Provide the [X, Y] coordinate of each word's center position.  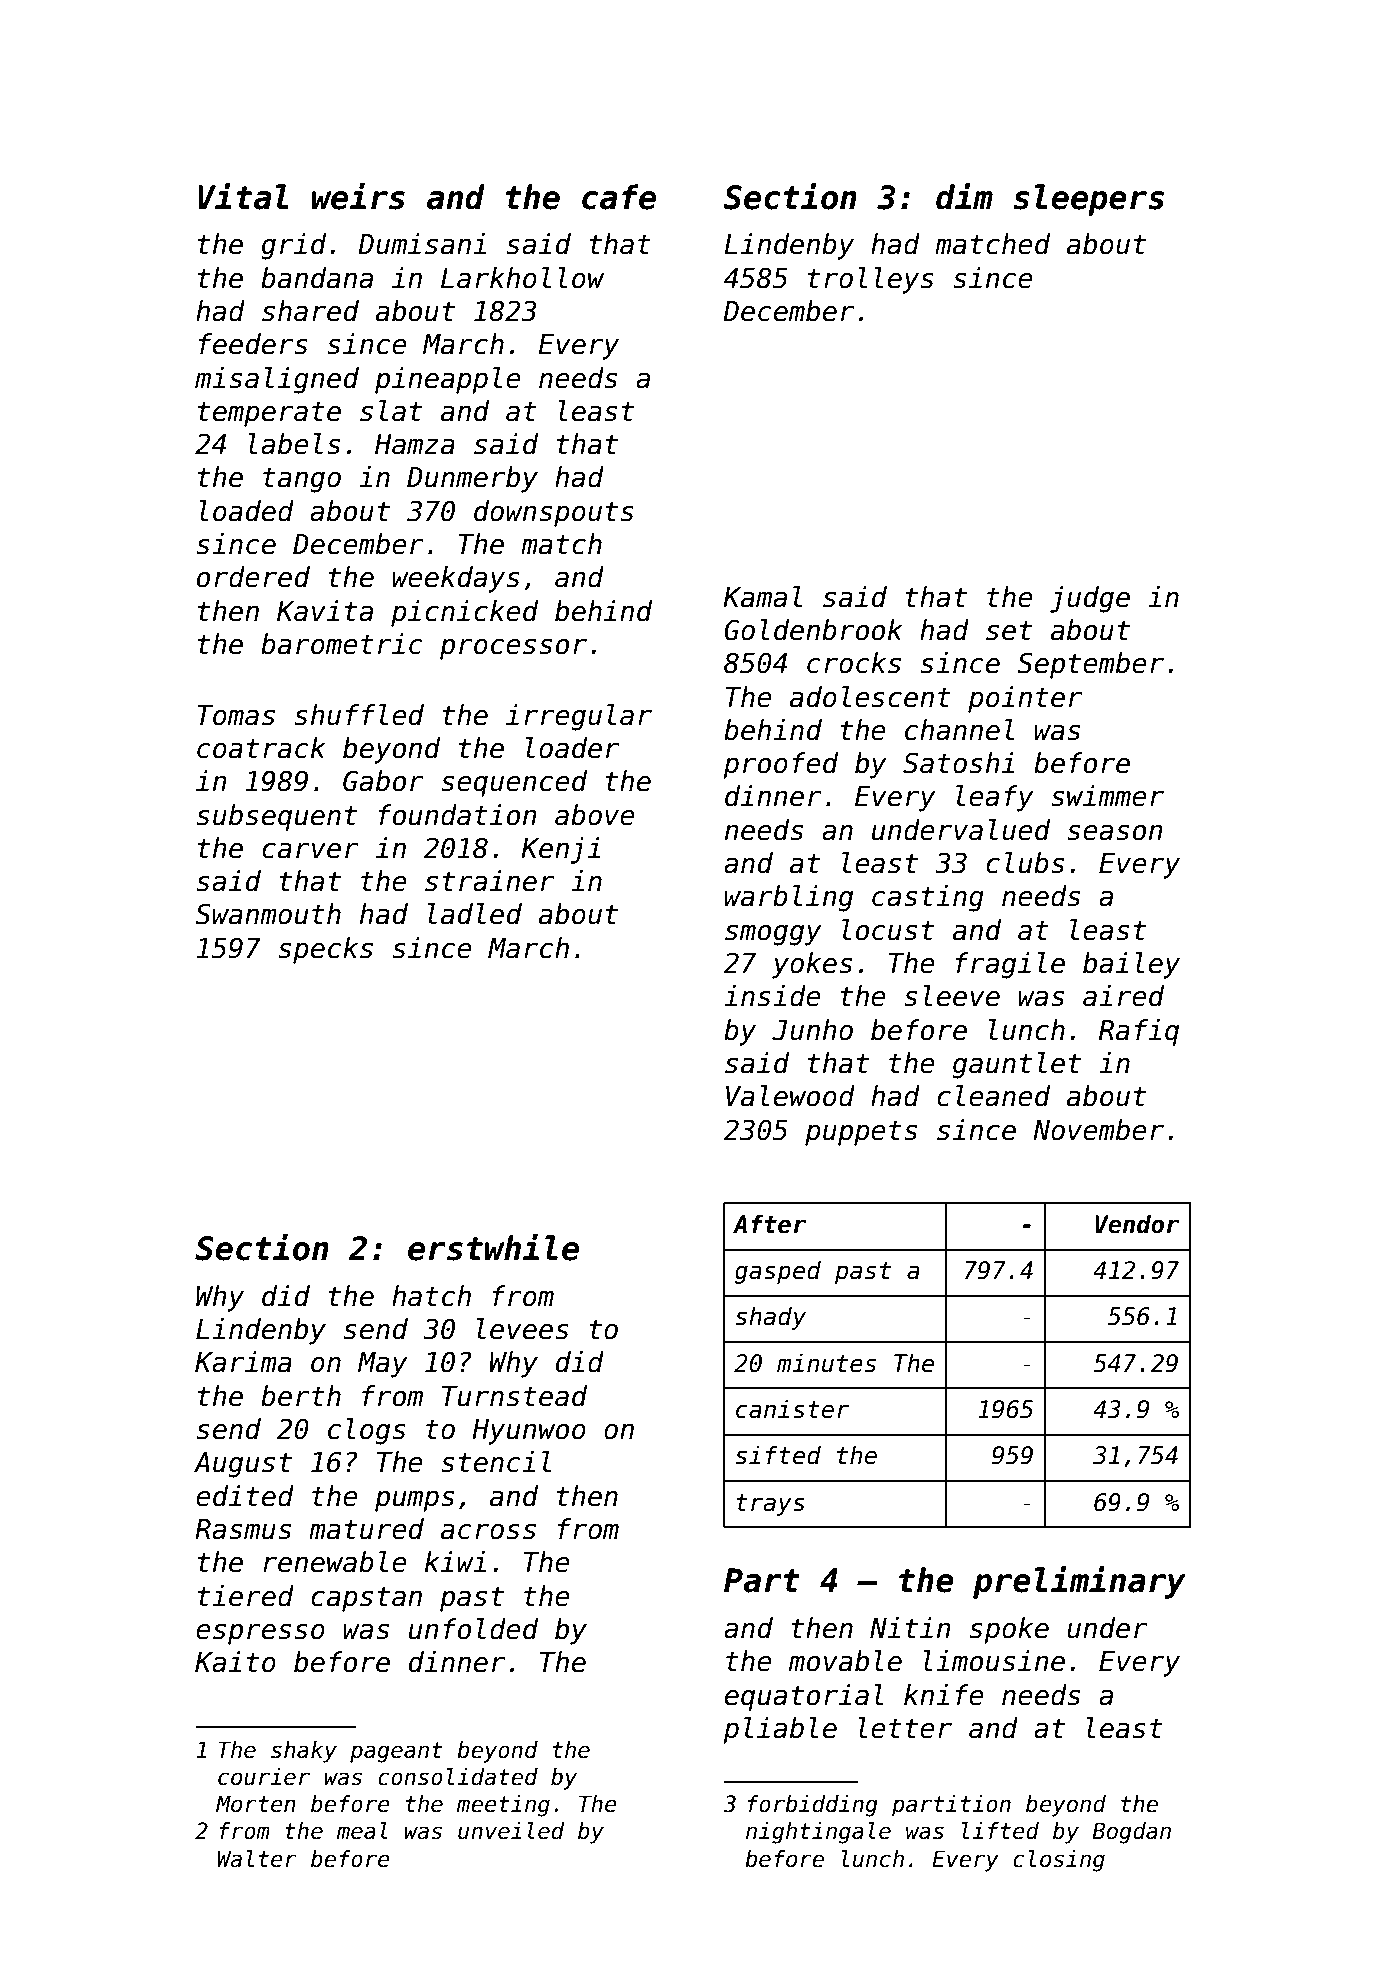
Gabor [383, 781]
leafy [995, 798]
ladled [475, 914]
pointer [1025, 699]
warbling [789, 898]
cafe [619, 197]
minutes [826, 1363]
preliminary [1079, 1582]
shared [310, 311]
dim [964, 196]
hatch [431, 1296]
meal [362, 1831]
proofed [780, 765]
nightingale [818, 1833]
